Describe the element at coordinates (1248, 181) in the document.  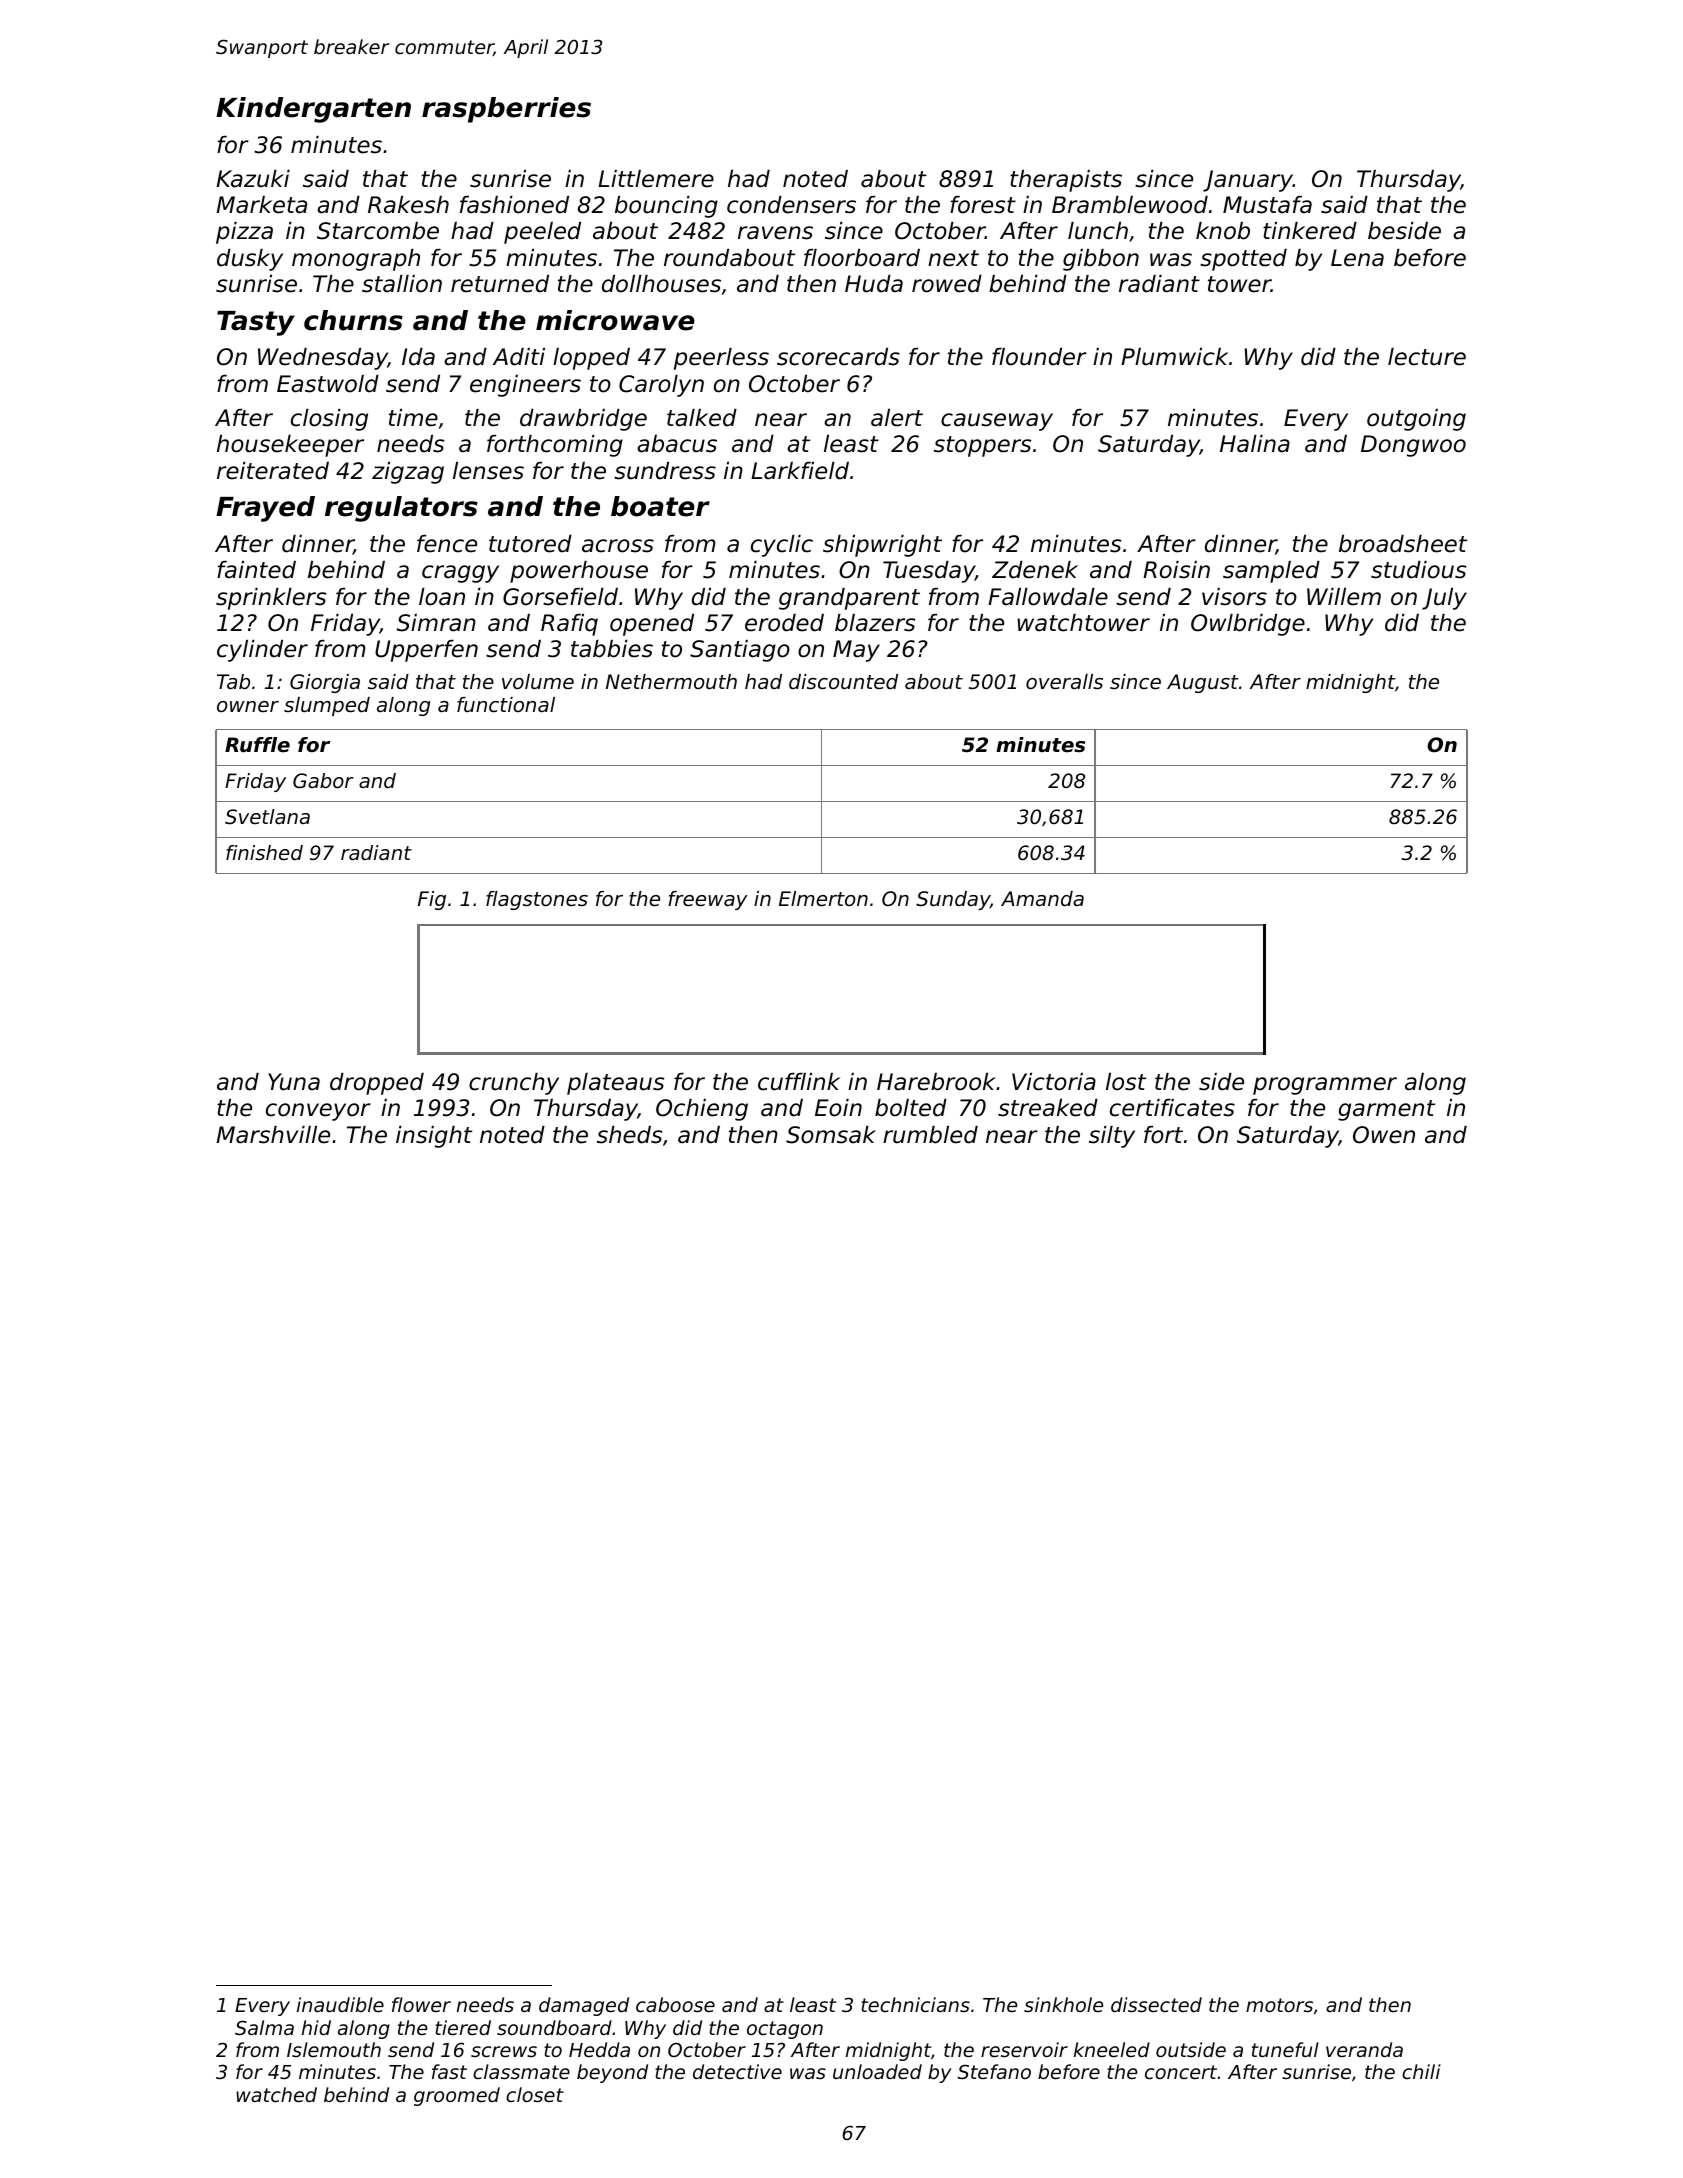
I see `January` at that location.
